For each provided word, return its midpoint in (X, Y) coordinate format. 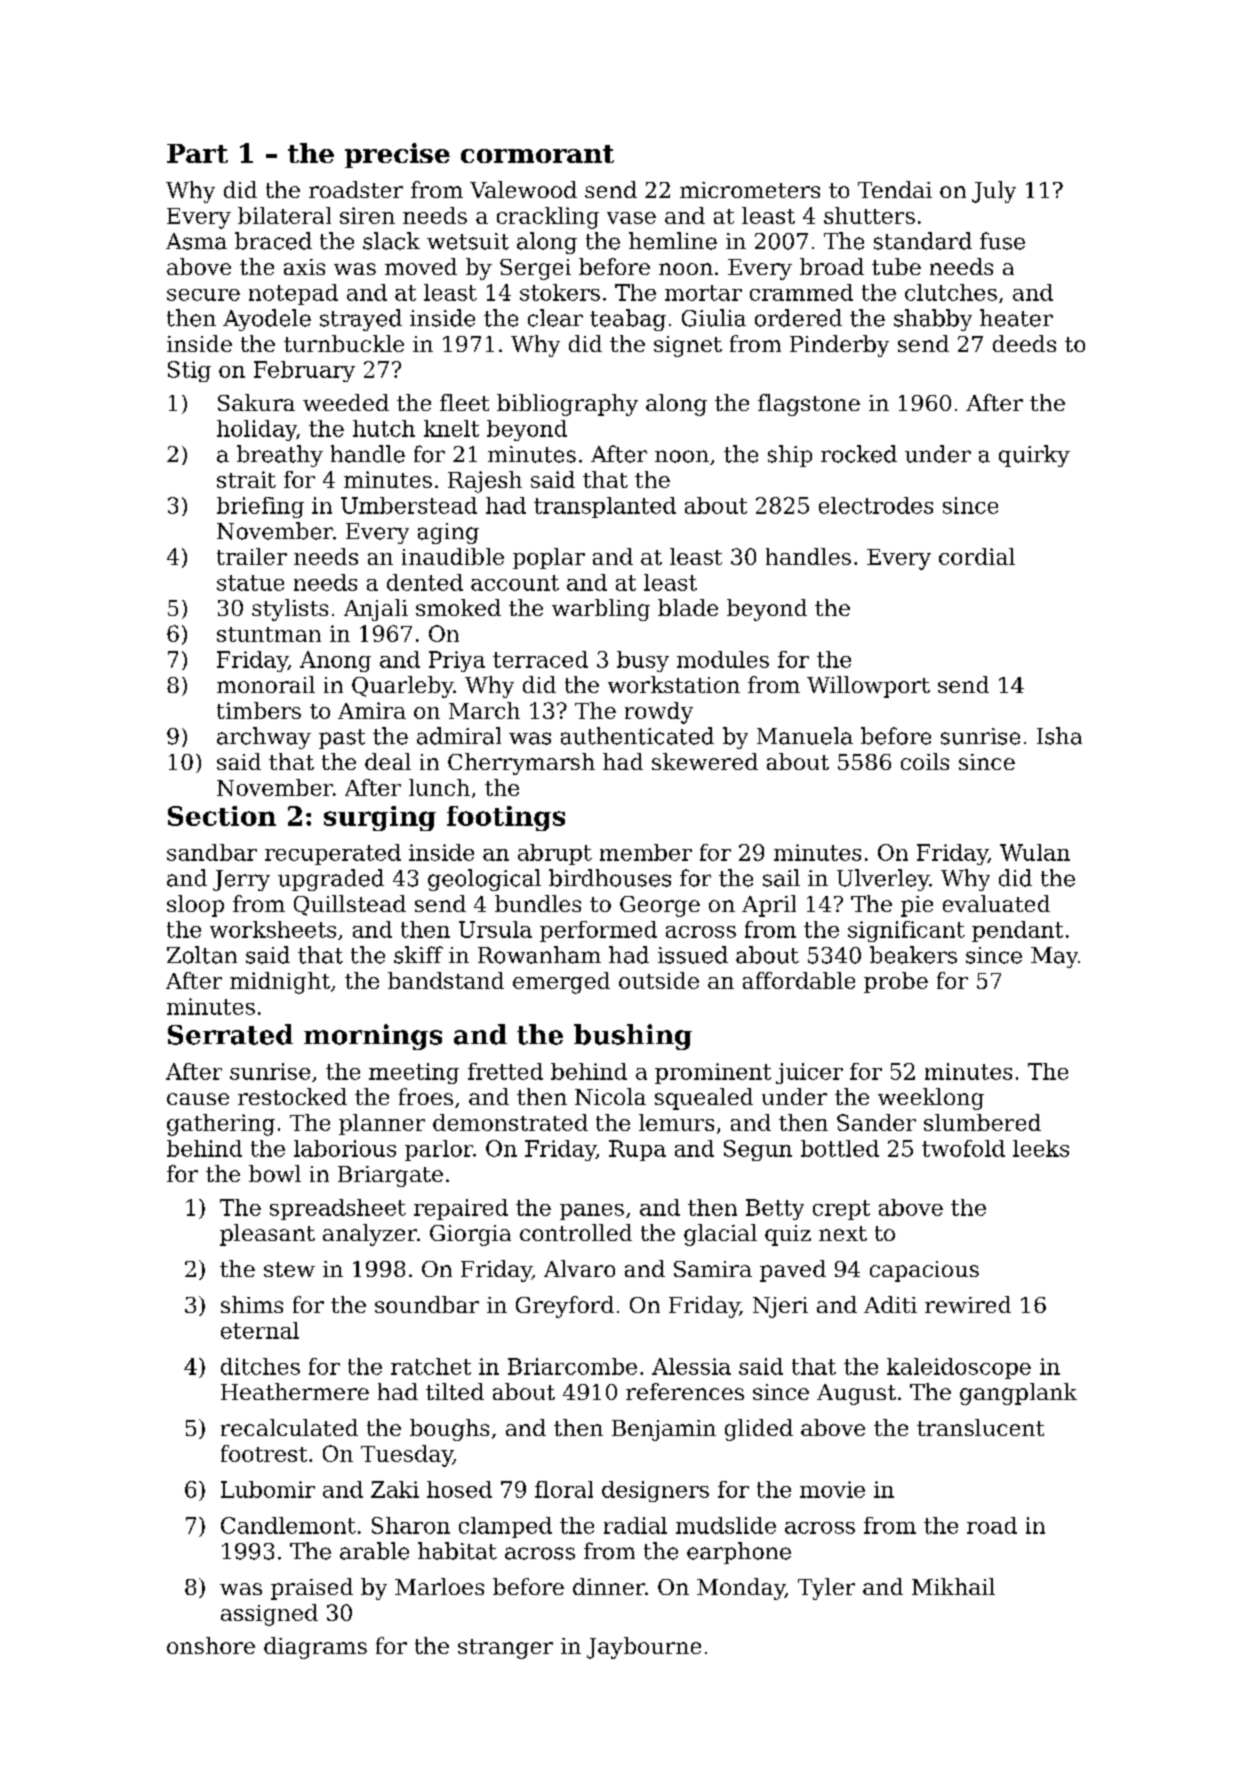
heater (1016, 318)
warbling (601, 610)
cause (198, 1099)
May (1054, 957)
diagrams (315, 1648)
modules (723, 659)
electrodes (876, 505)
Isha (1059, 736)
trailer (252, 556)
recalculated (289, 1427)
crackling (548, 218)
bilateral (284, 215)
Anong (335, 661)
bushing (633, 1037)
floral (564, 1489)
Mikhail (953, 1586)
